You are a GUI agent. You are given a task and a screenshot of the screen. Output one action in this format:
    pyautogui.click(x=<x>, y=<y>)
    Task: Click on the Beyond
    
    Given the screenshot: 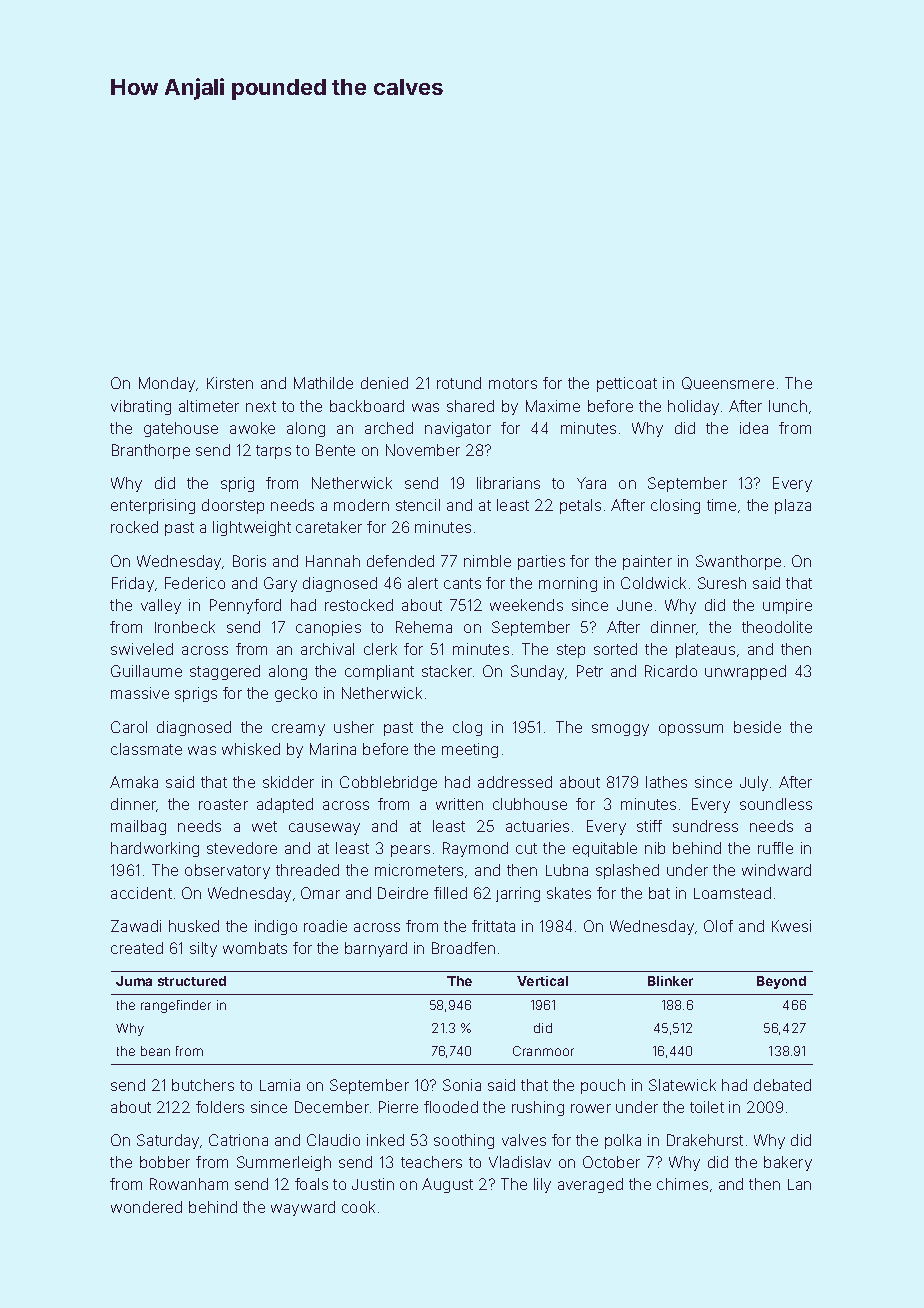 What is the action you would take?
    pyautogui.click(x=781, y=982)
